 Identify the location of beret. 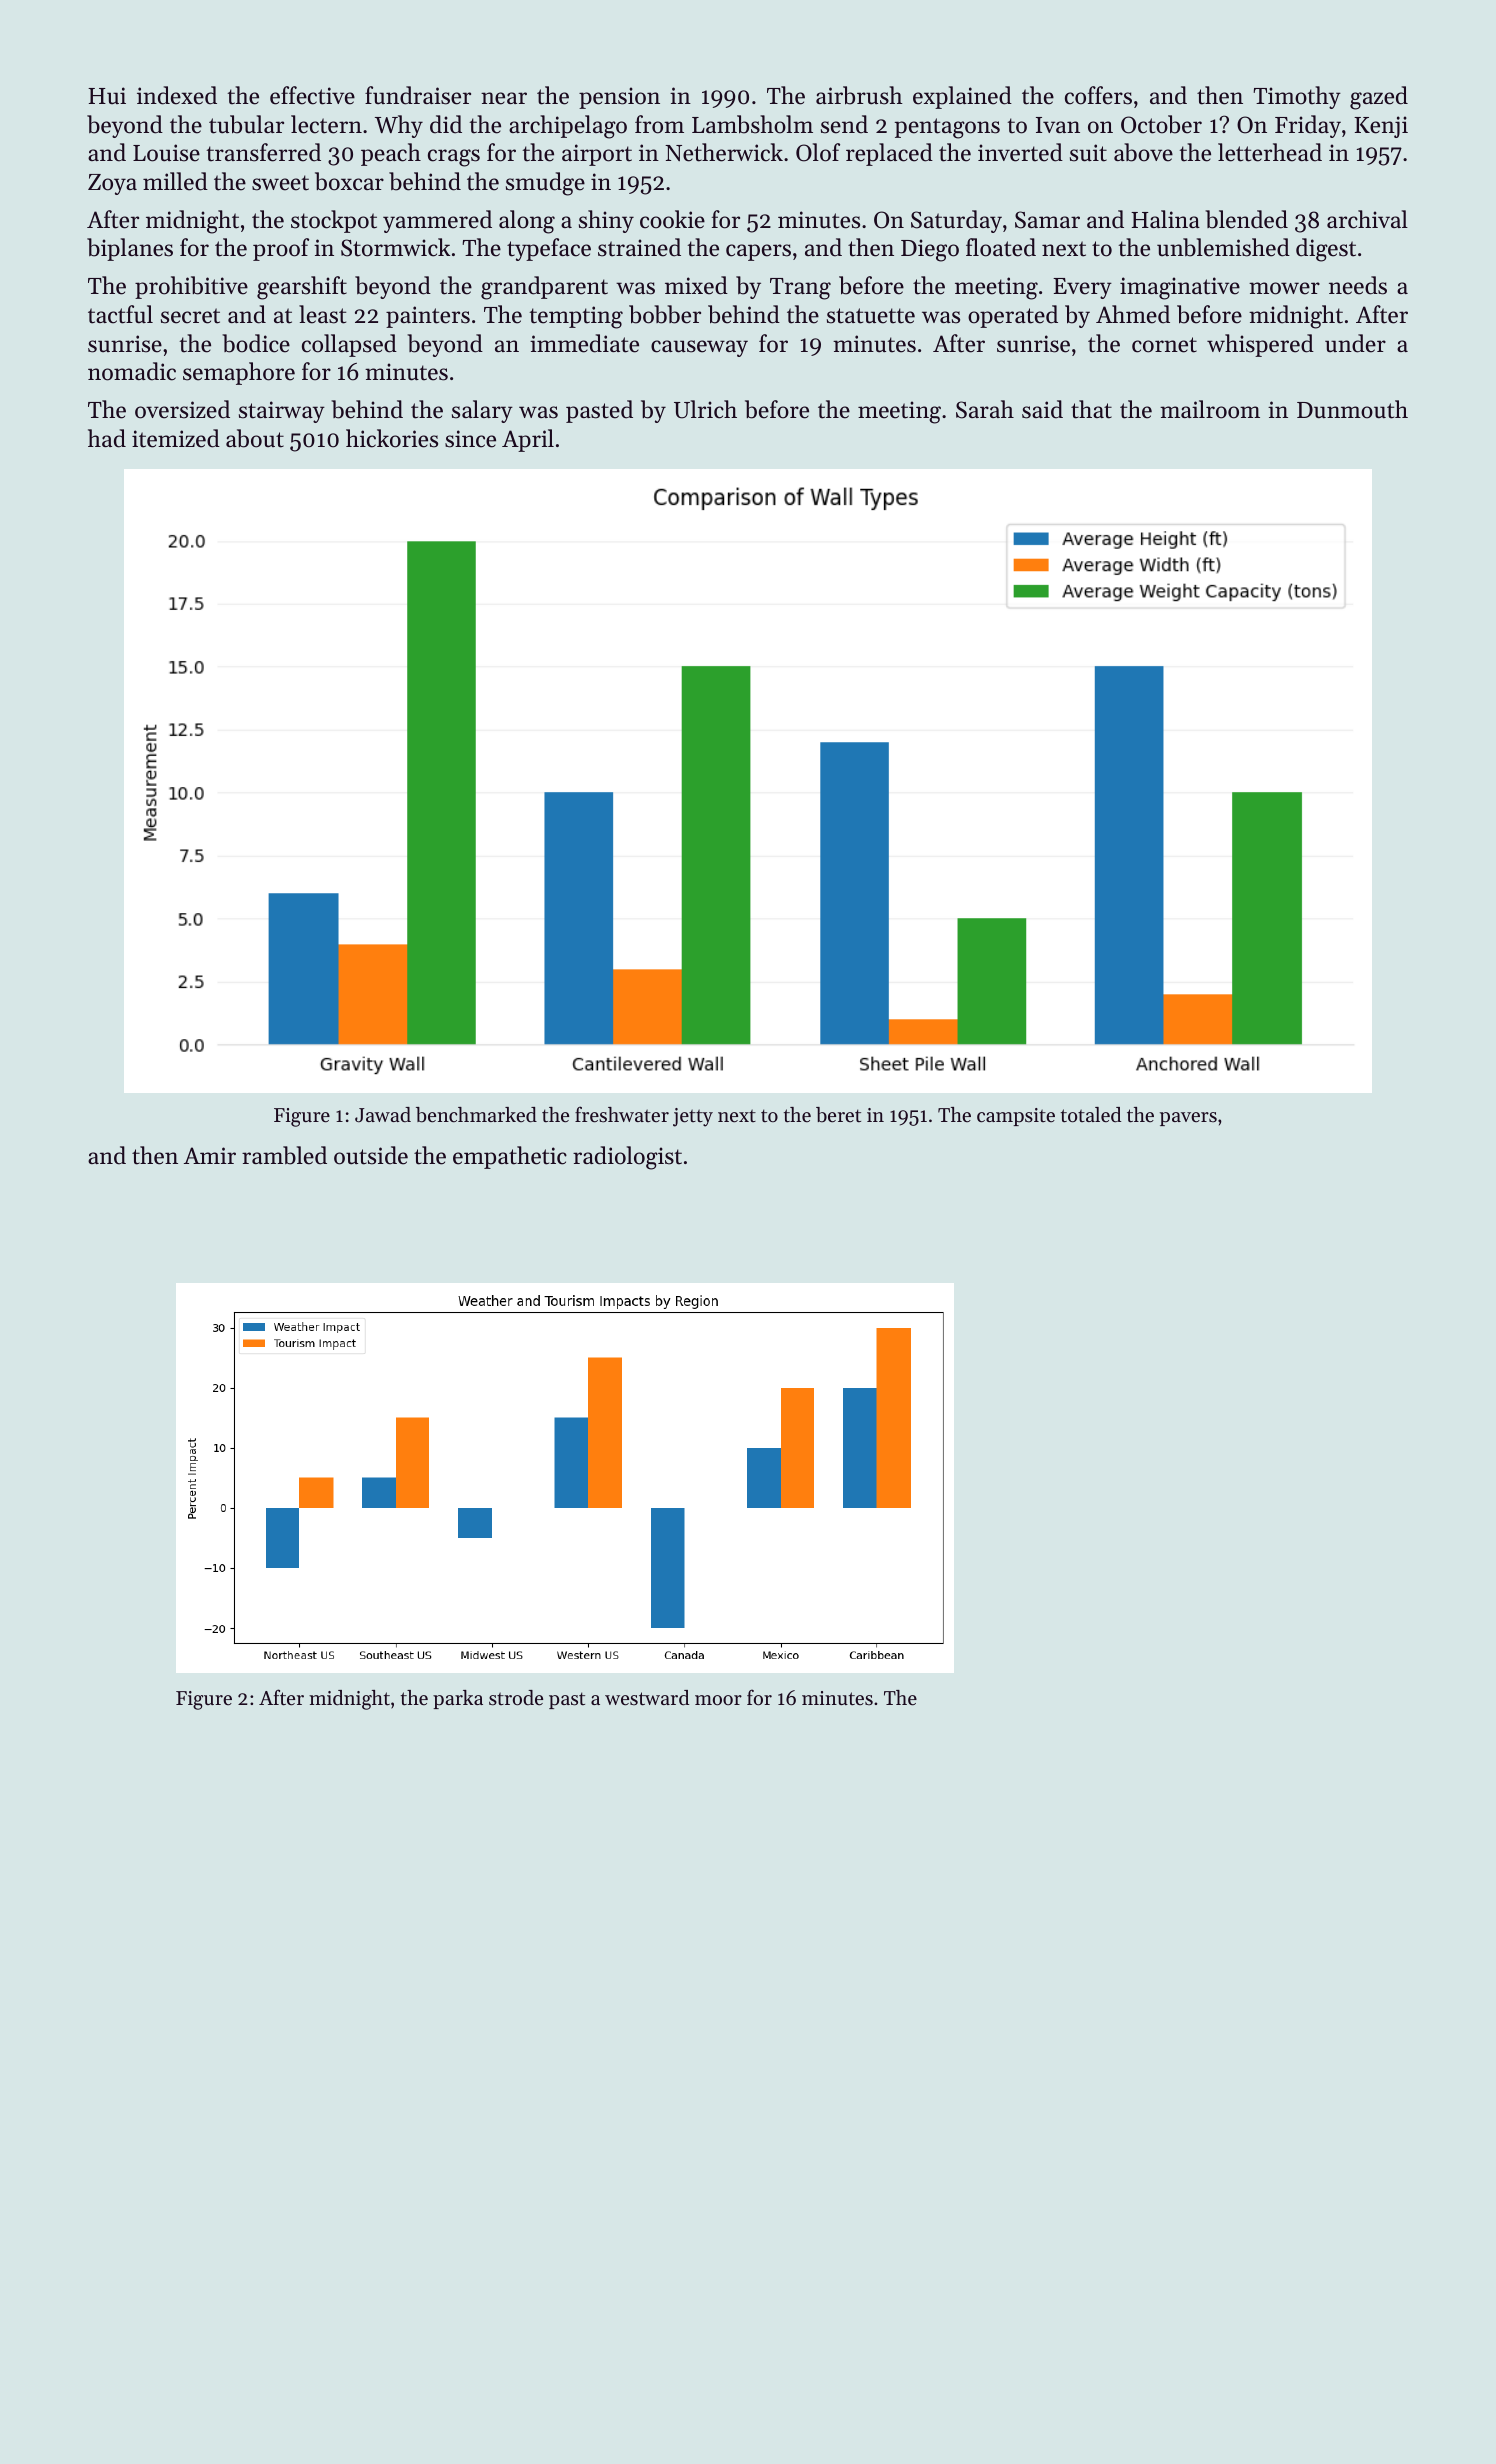
(838, 1115).
